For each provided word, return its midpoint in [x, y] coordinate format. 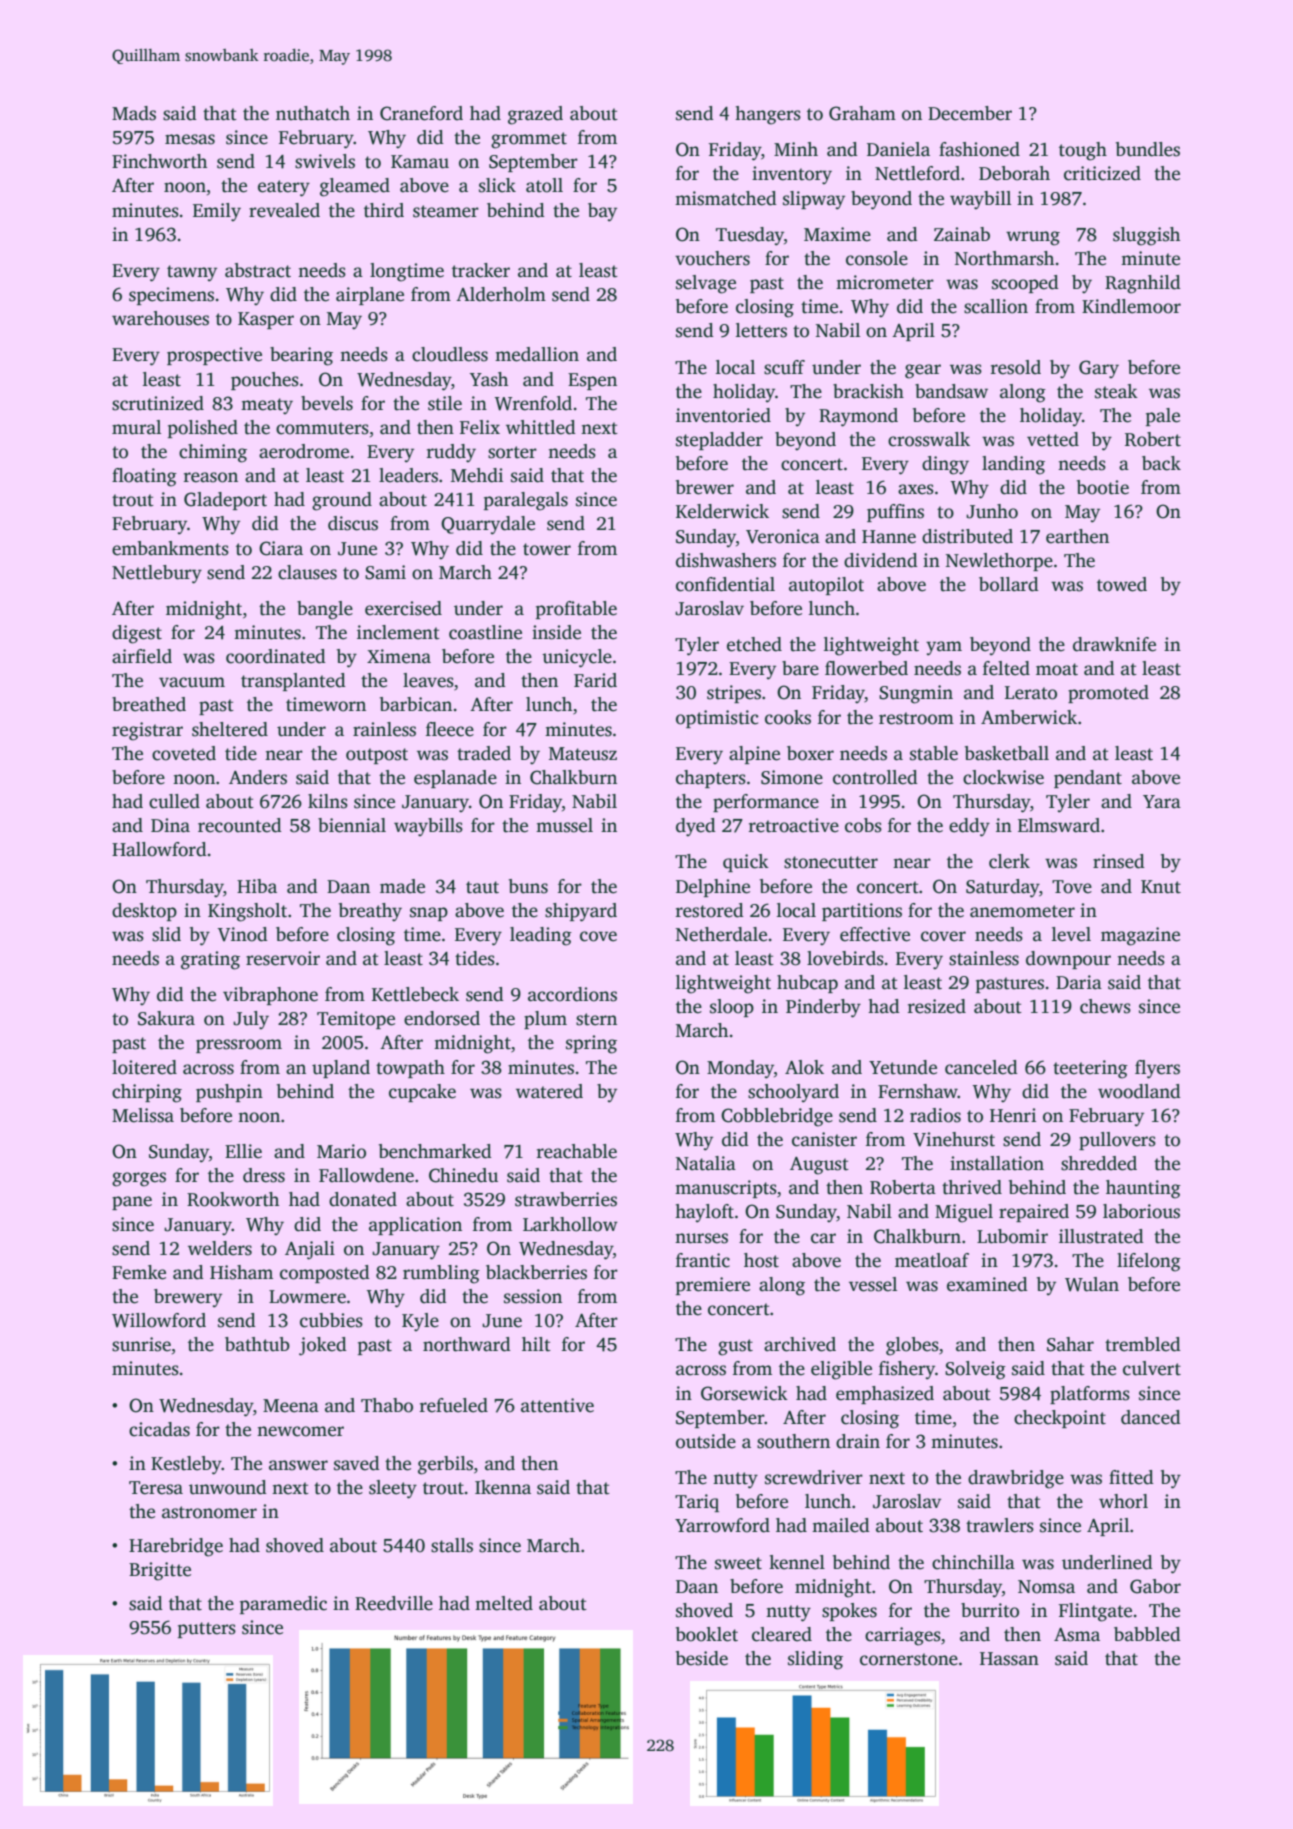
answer [298, 1465]
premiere [713, 1286]
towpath [410, 1069]
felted [1006, 668]
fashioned [979, 149]
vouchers [712, 258]
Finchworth [159, 161]
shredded [1099, 1163]
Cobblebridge [777, 1117]
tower [547, 549]
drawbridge [1016, 1479]
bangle [325, 610]
